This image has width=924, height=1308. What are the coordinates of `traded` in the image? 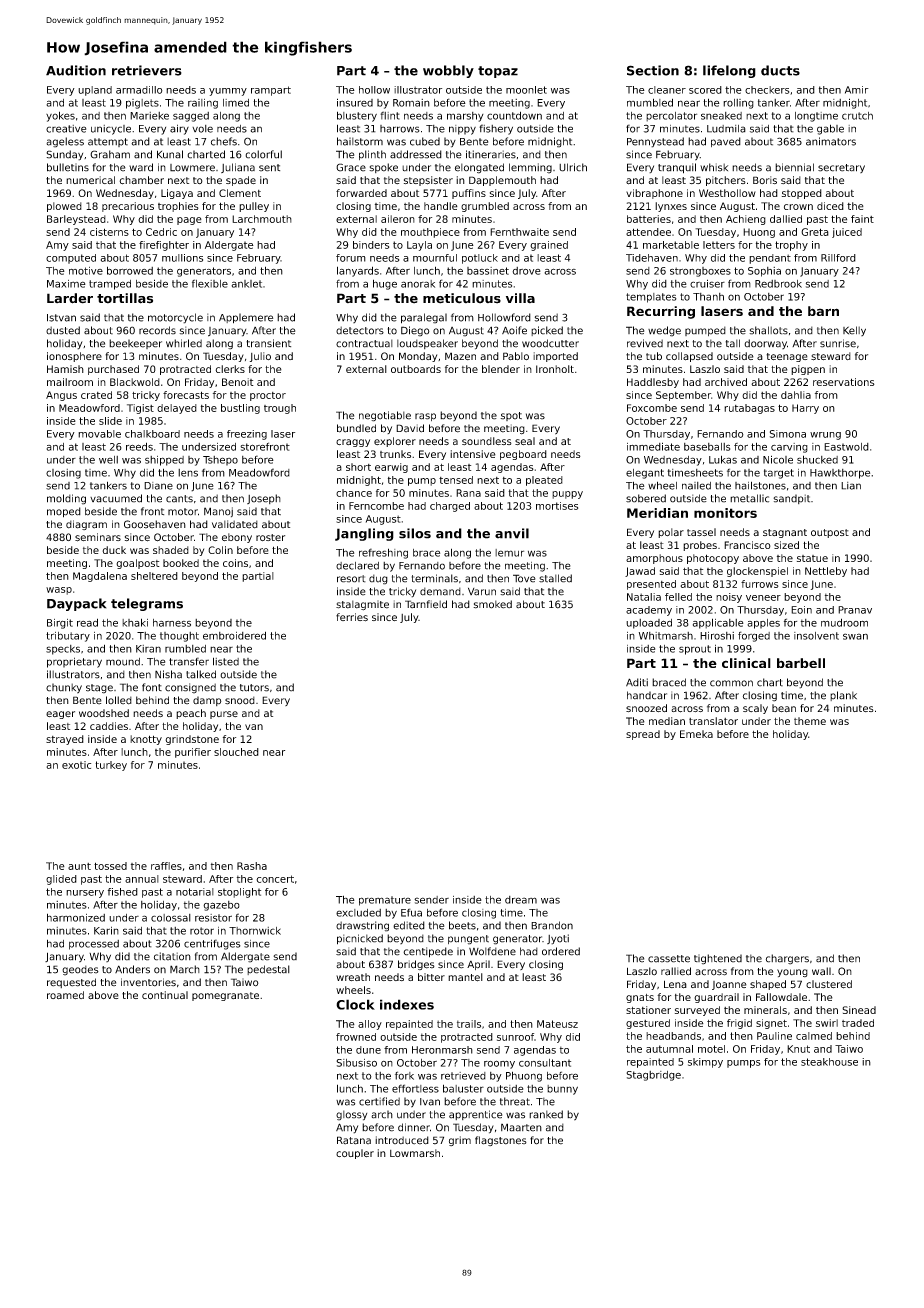 It's located at (858, 1023).
